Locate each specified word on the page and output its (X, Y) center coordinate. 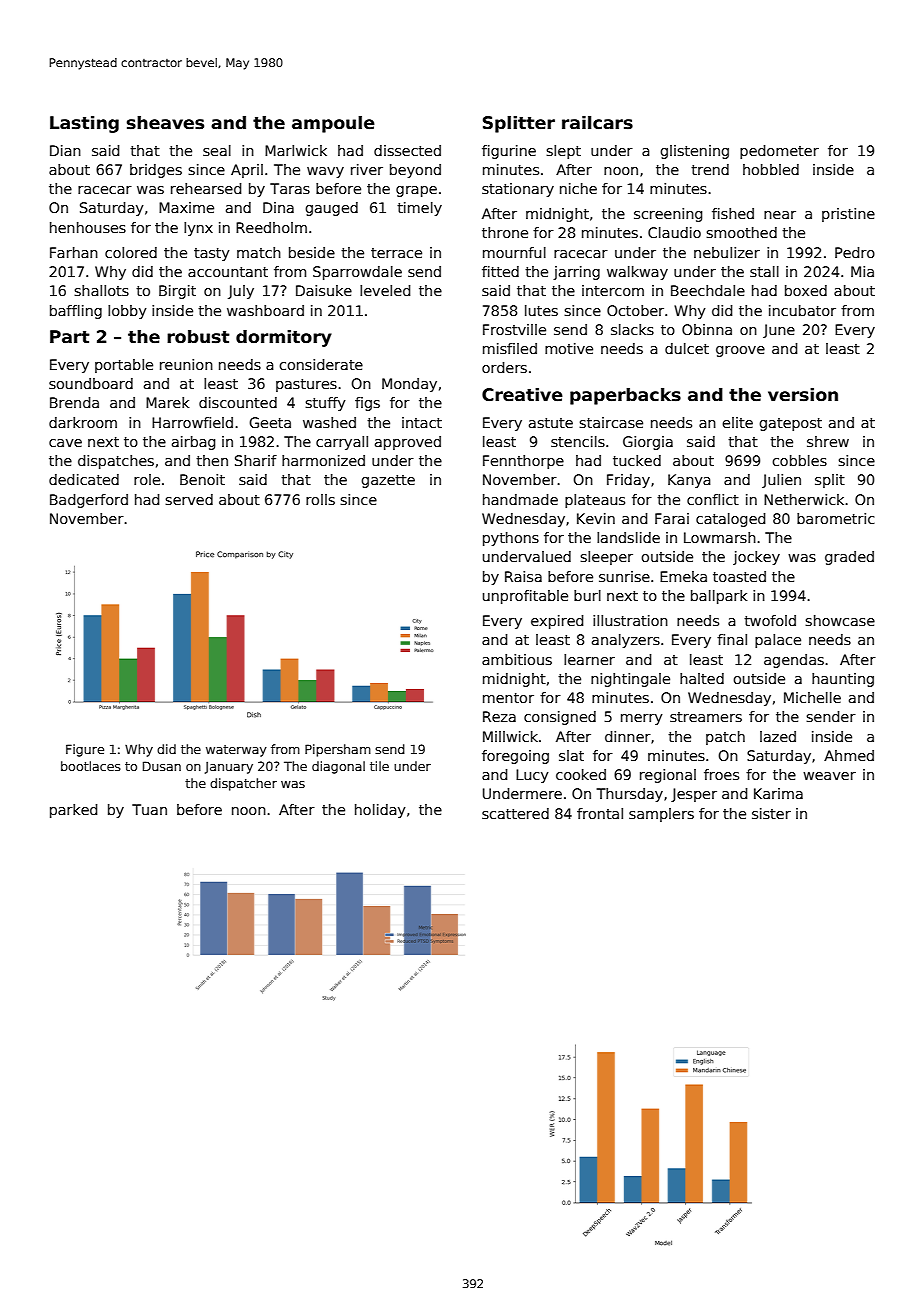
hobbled (771, 169)
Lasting (84, 124)
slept (563, 152)
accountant (228, 272)
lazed (778, 736)
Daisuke (324, 290)
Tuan (149, 809)
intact (422, 422)
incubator (802, 310)
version (803, 395)
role (147, 479)
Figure (85, 750)
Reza (499, 716)
